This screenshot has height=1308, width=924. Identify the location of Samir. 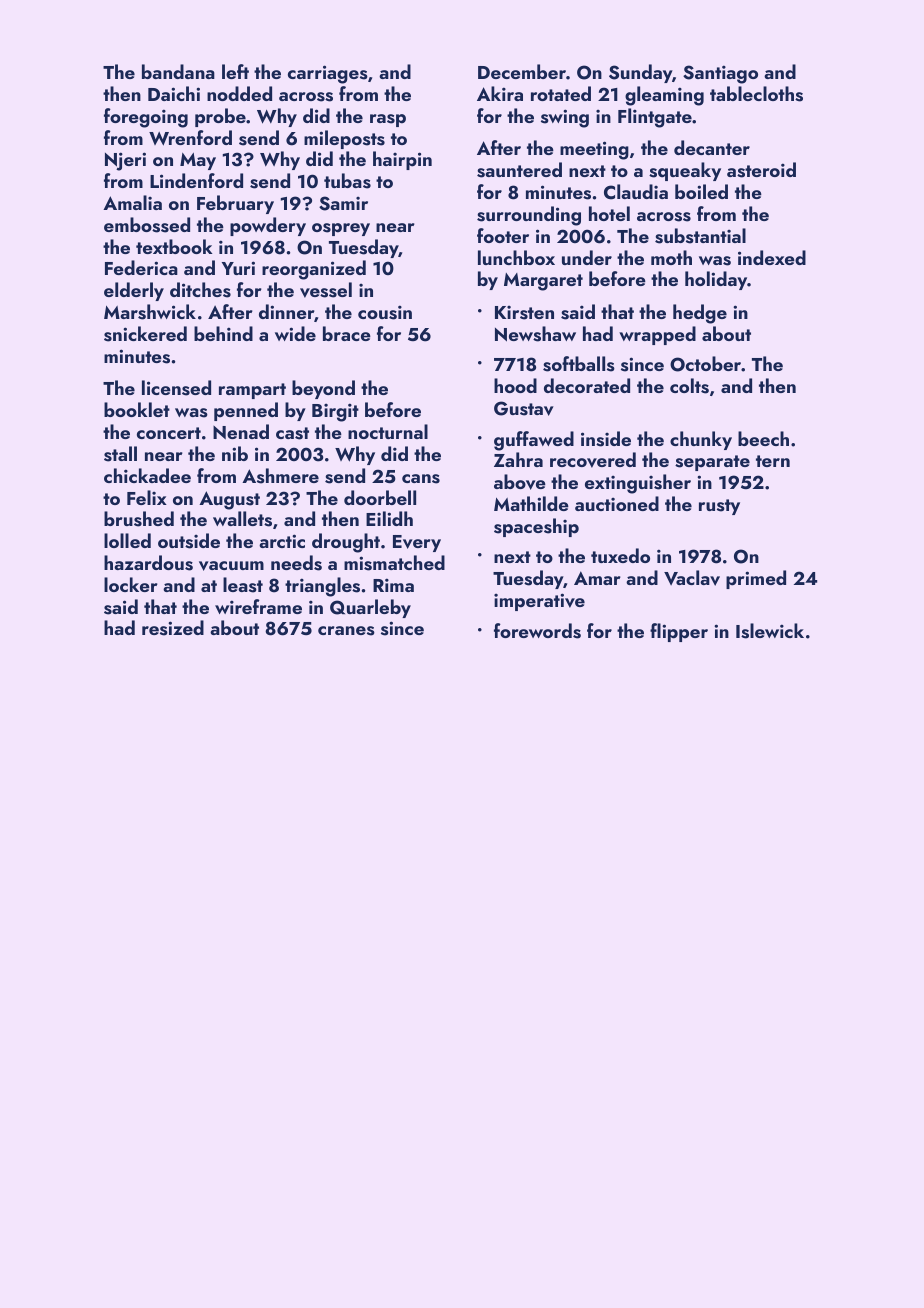
(343, 203).
